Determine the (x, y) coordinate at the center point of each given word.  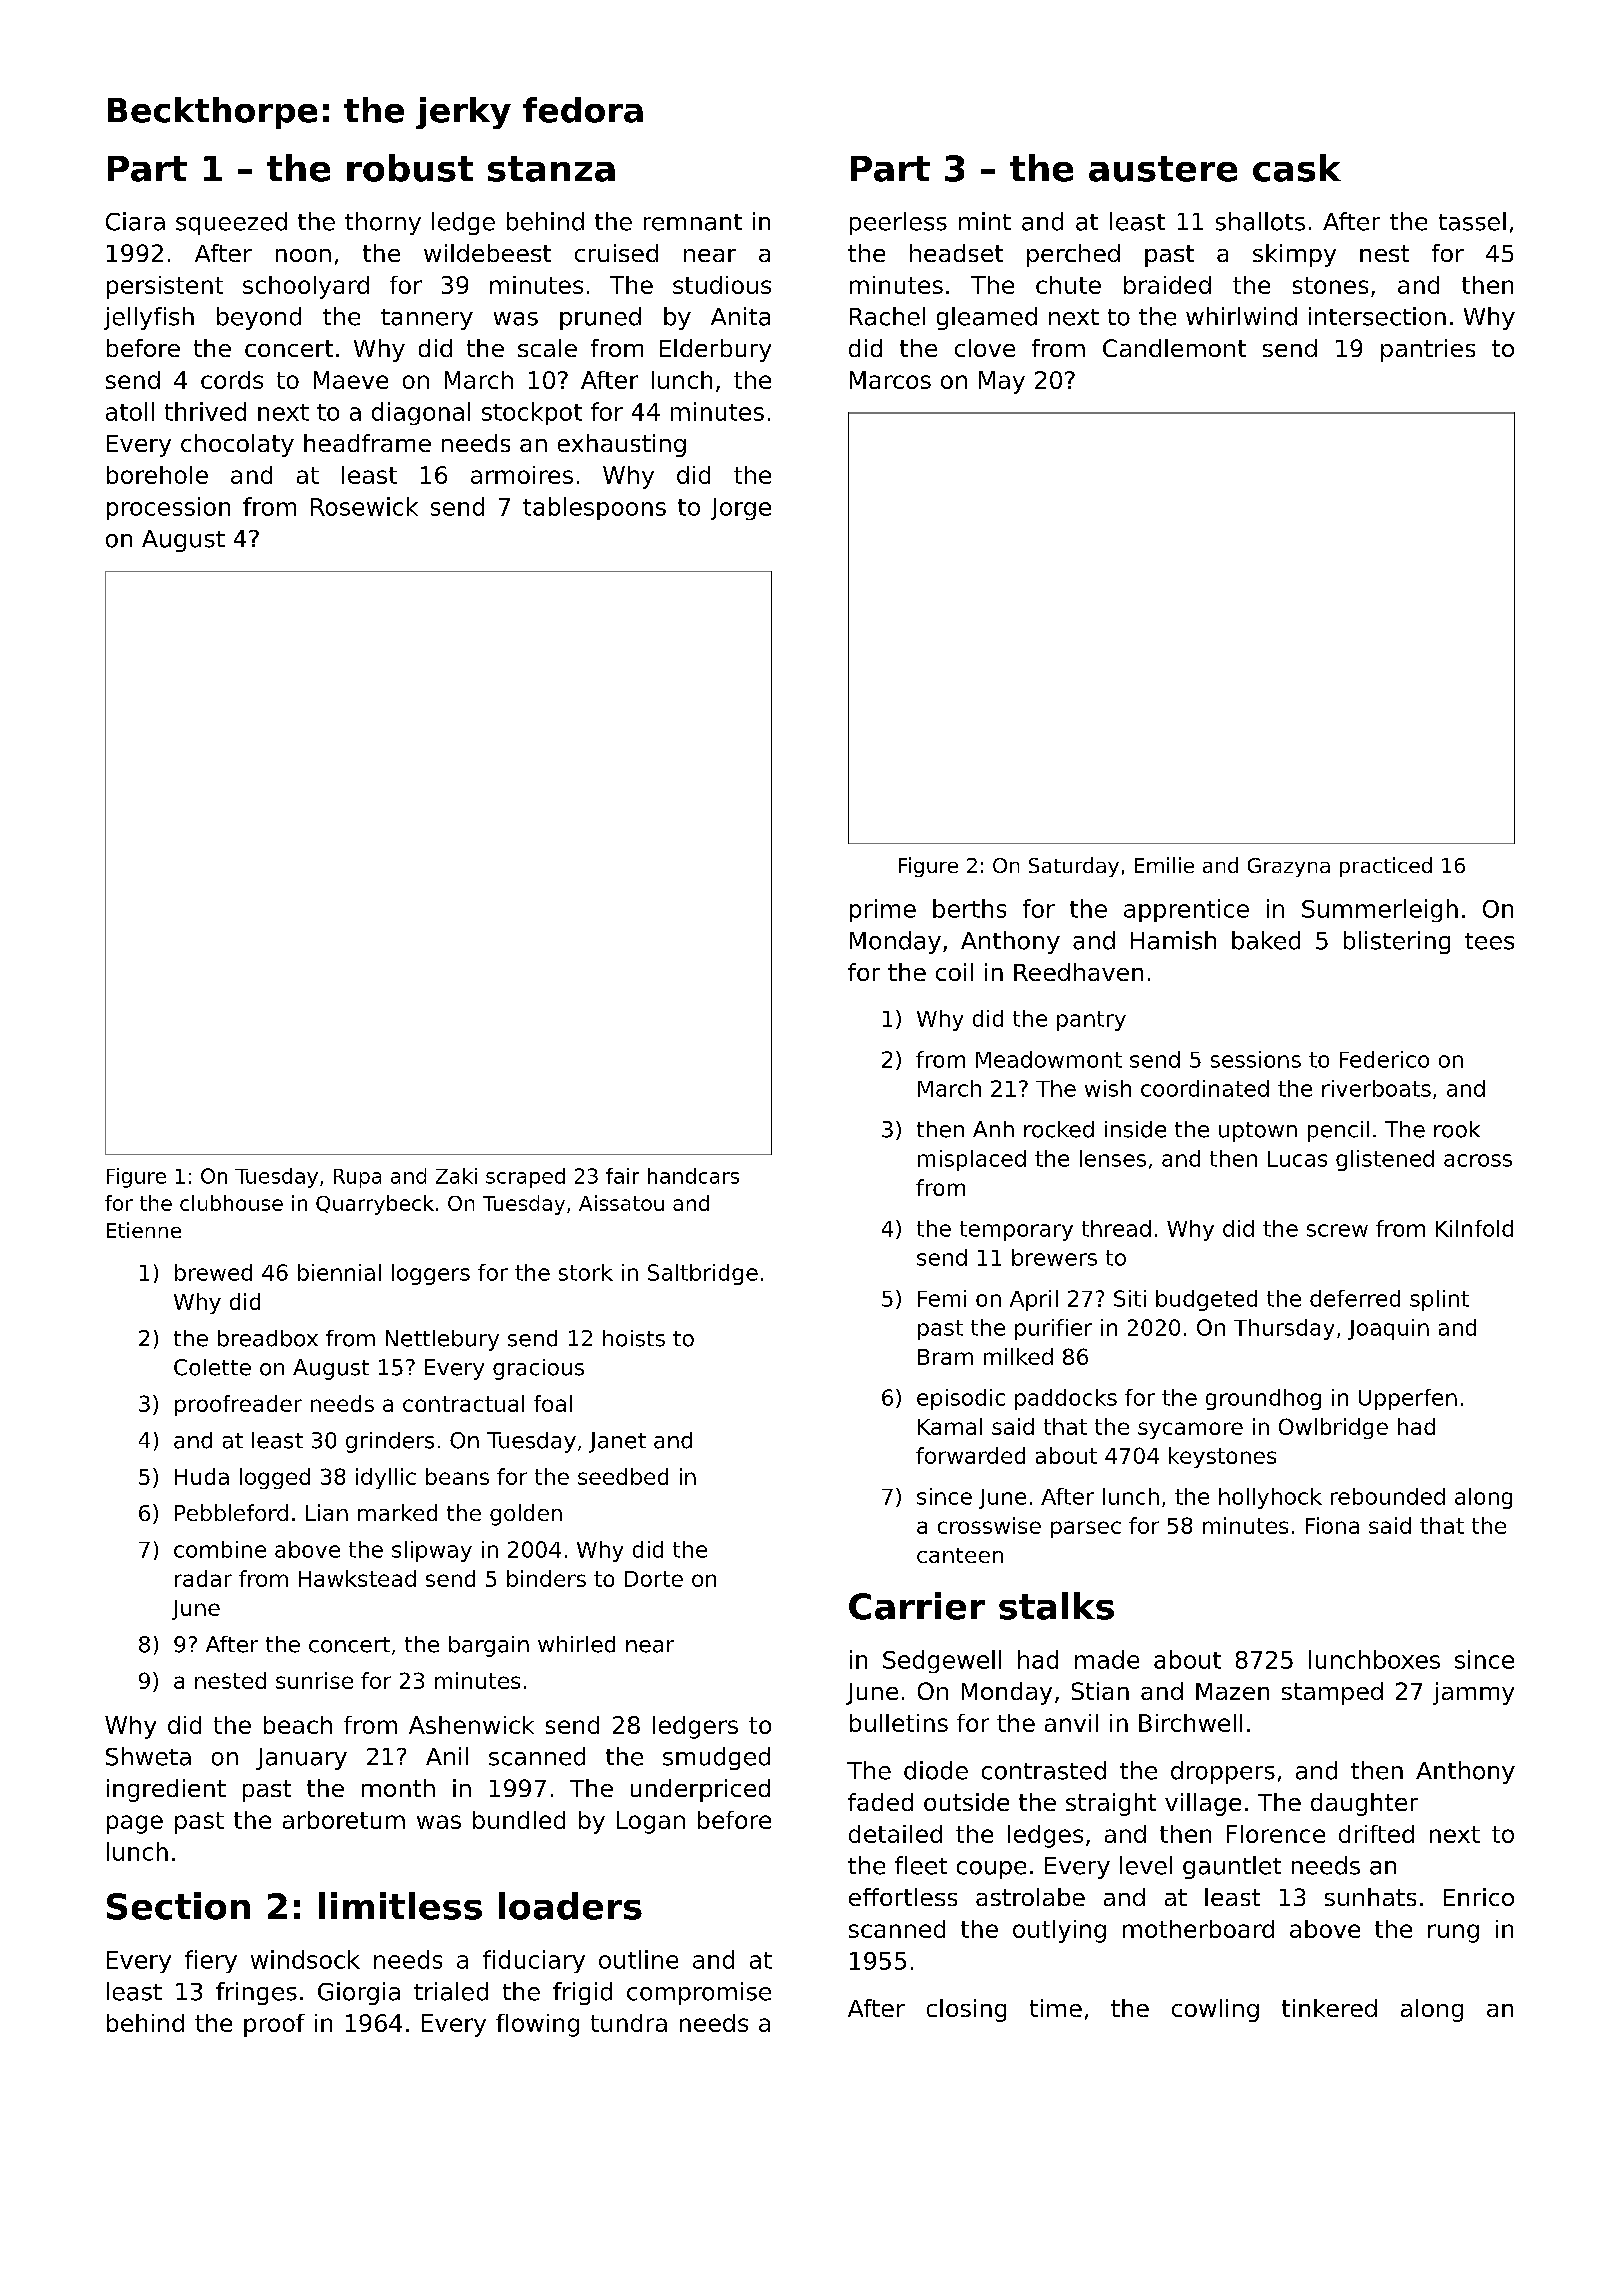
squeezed (231, 223)
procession (168, 508)
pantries (1428, 350)
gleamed (987, 318)
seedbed (623, 1476)
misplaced (972, 1160)
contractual (463, 1403)
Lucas (1297, 1159)
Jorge (741, 509)
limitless (400, 1906)
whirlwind (1241, 316)
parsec (1086, 1529)
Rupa (357, 1178)
